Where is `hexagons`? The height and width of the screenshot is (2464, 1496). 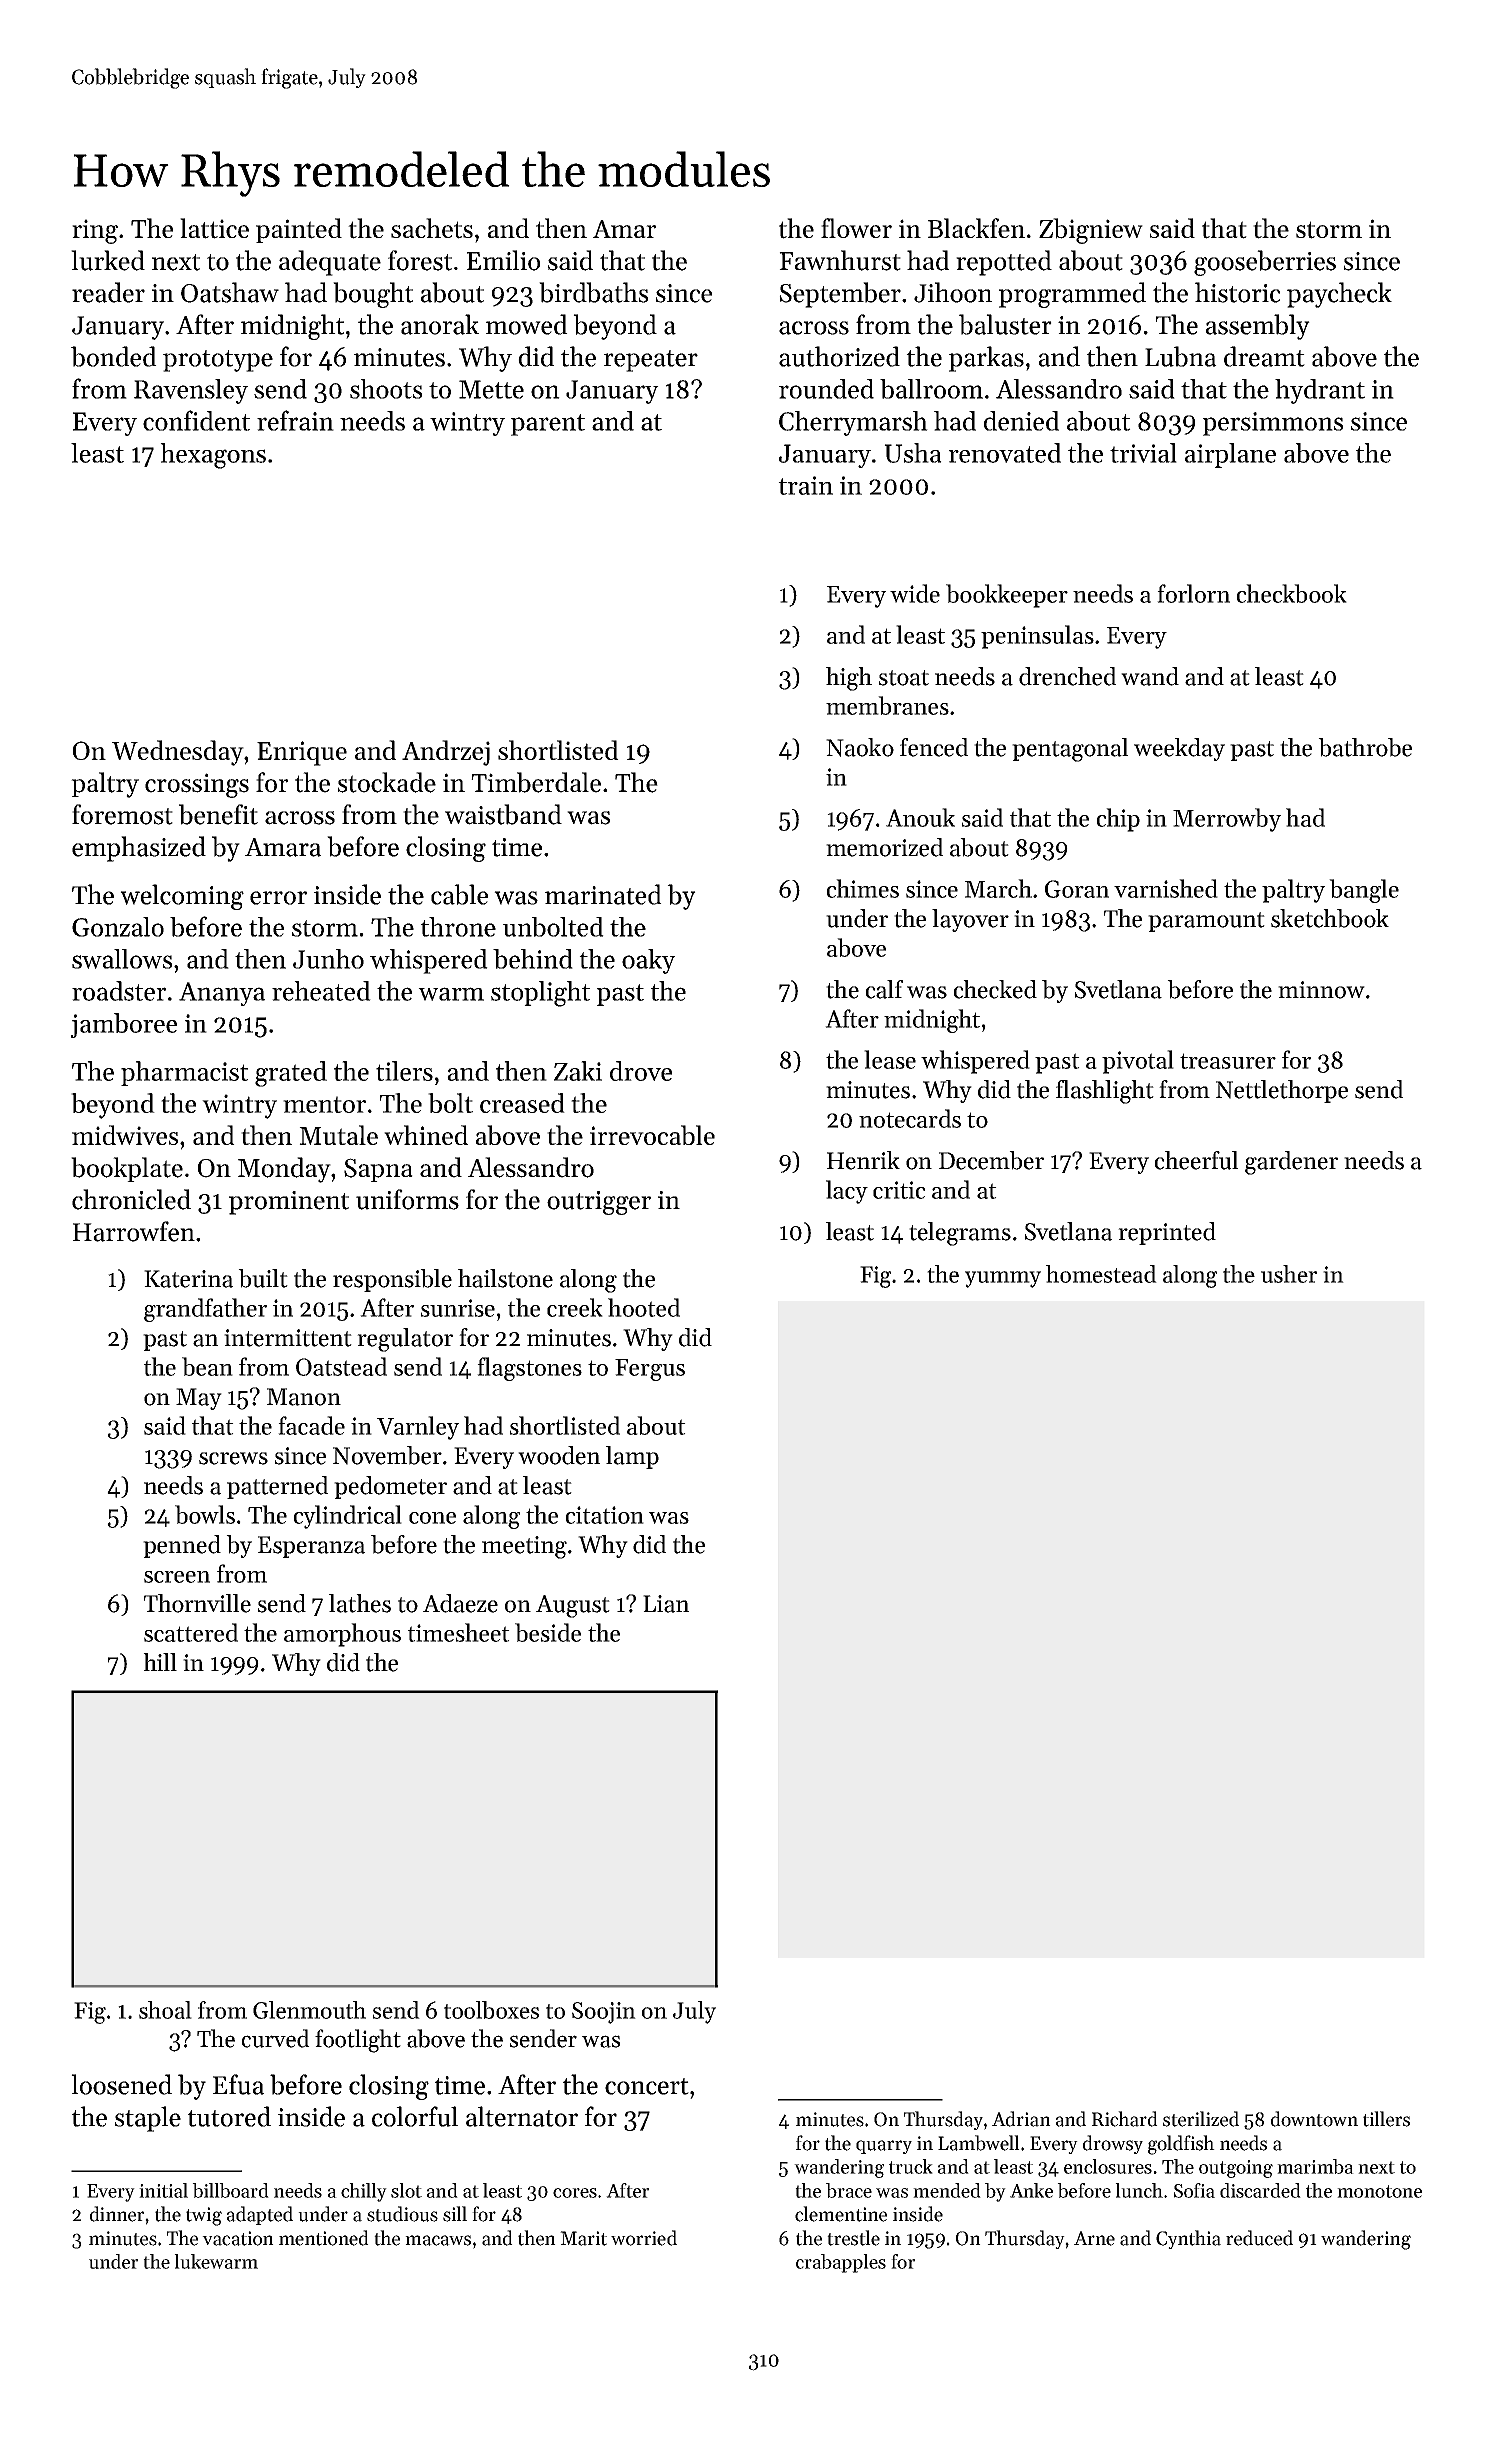
hexagons is located at coordinates (213, 456).
